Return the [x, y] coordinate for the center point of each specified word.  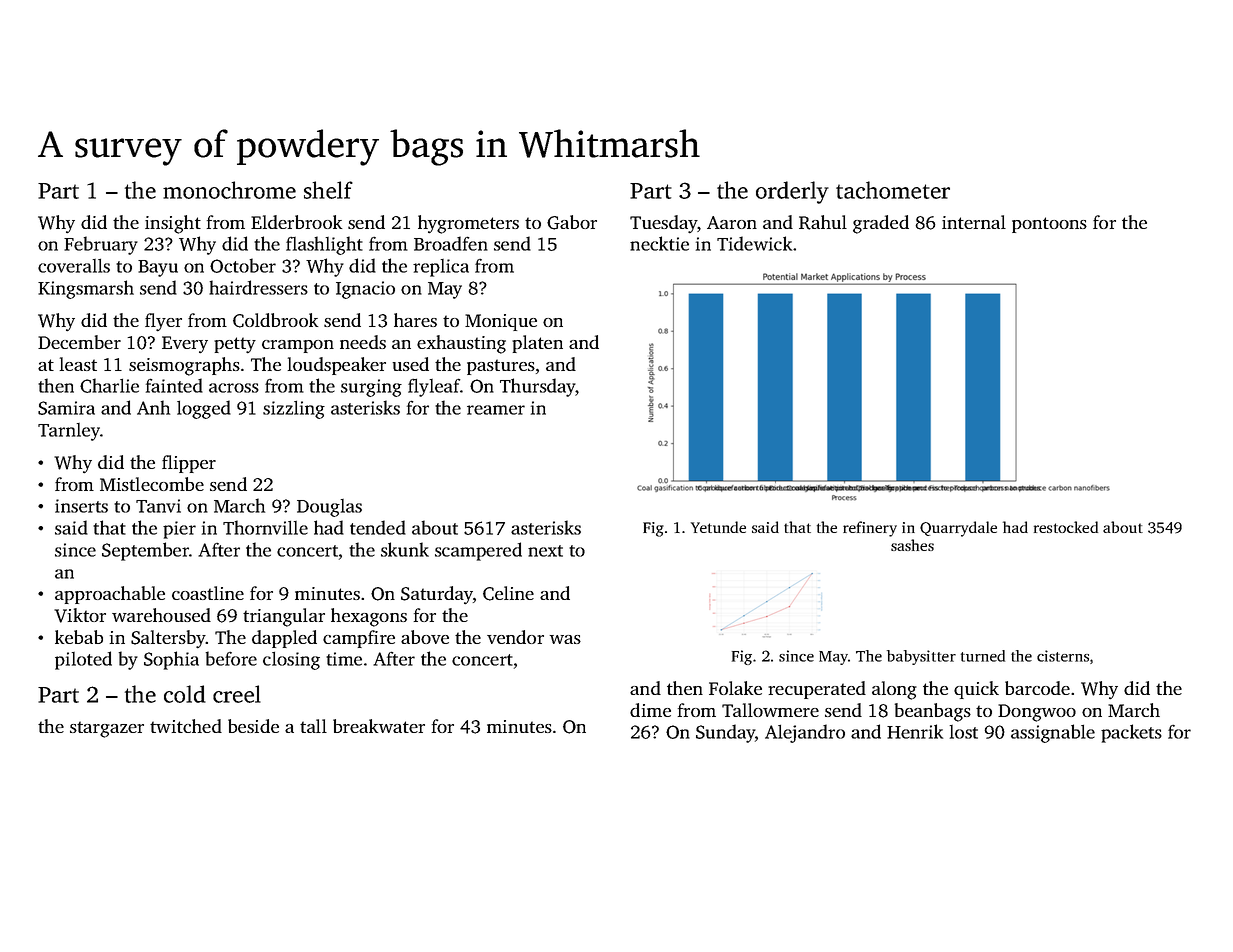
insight [173, 224]
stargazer [107, 729]
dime [650, 710]
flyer [163, 322]
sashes [912, 545]
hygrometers [468, 224]
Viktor [80, 615]
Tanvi [158, 506]
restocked [1066, 527]
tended [378, 527]
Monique [501, 322]
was [565, 639]
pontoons [1049, 225]
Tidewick [754, 243]
